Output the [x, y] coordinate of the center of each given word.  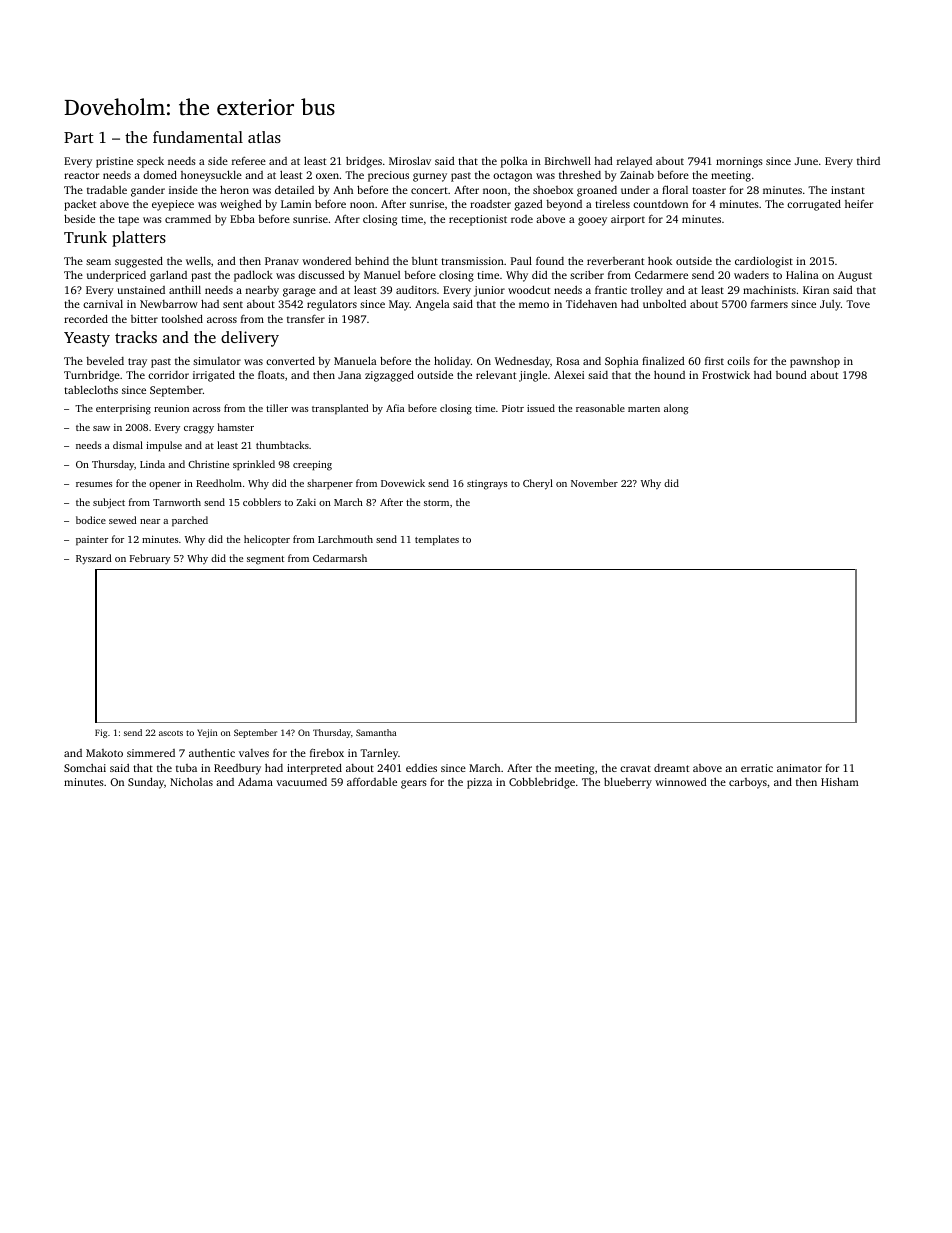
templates [437, 540]
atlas [264, 137]
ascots [171, 733]
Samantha [376, 732]
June [806, 161]
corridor [168, 375]
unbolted [664, 303]
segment [265, 560]
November [594, 483]
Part [79, 137]
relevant [496, 374]
